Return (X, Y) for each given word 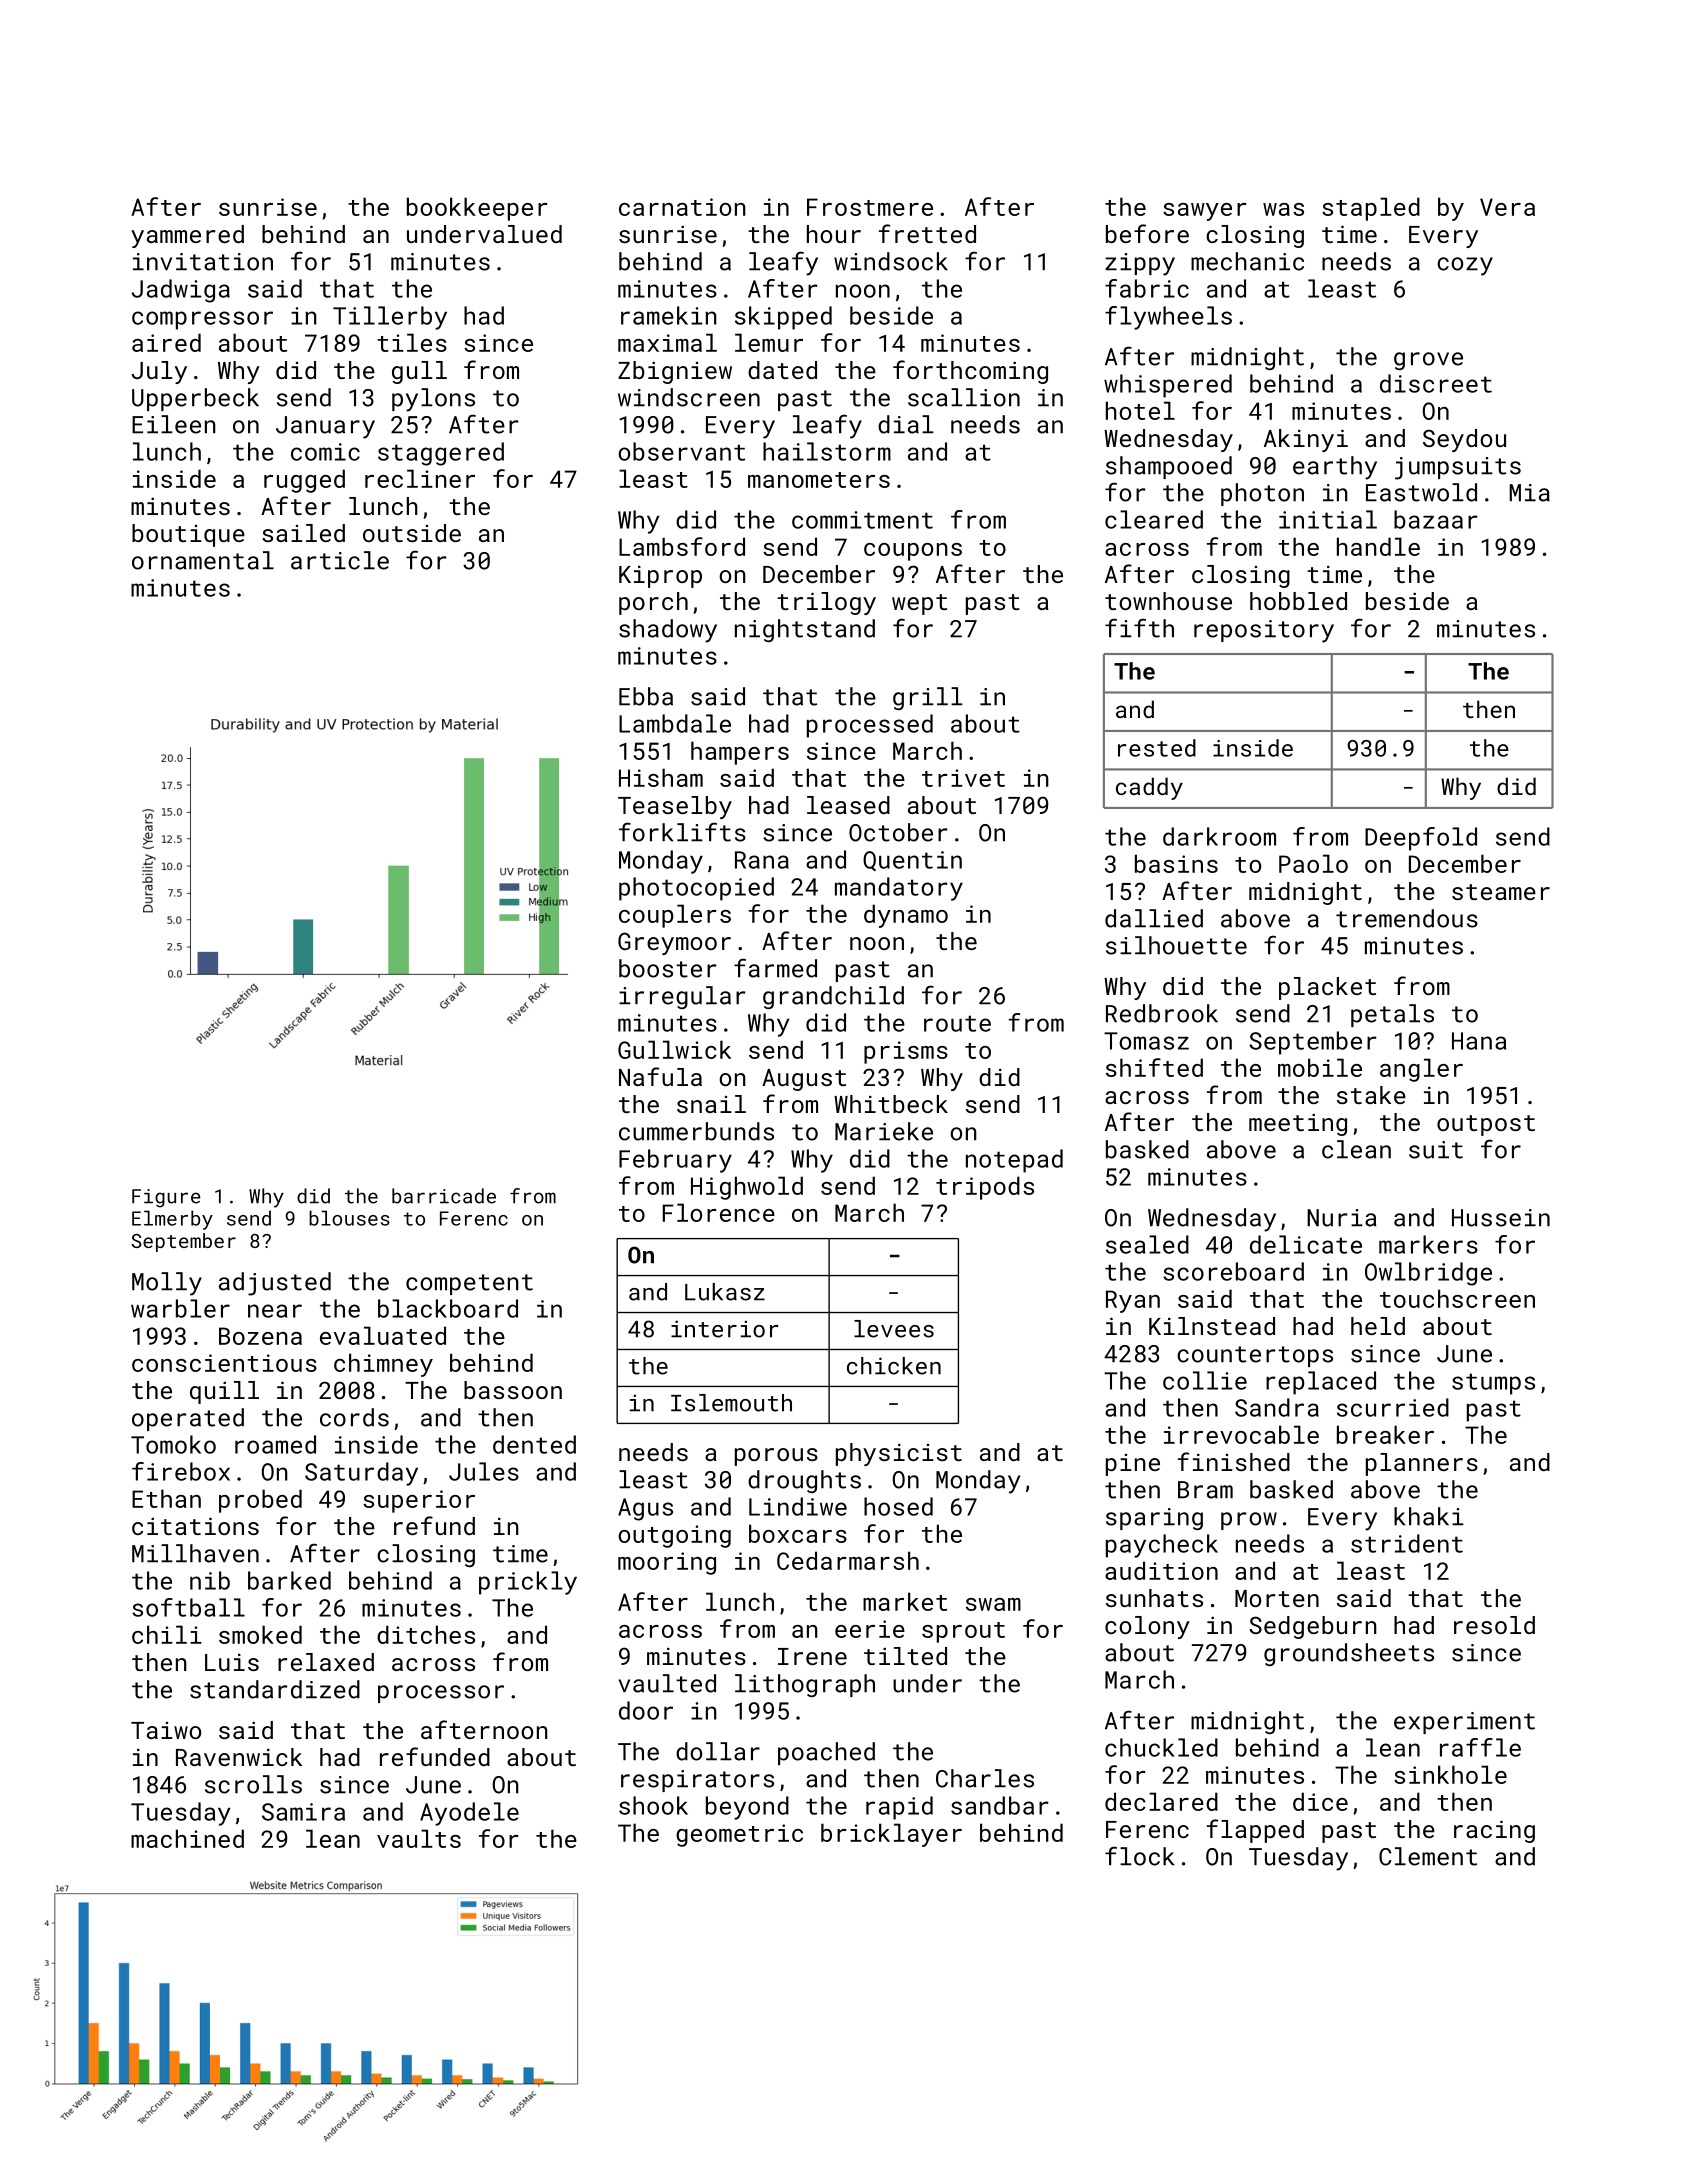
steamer (1501, 892)
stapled (1371, 209)
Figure (166, 1198)
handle (1378, 546)
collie (1205, 1380)
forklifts (682, 832)
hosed (898, 1506)
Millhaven (195, 1553)
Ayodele (469, 1814)
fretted (927, 233)
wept (919, 604)
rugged (304, 481)
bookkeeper (477, 209)
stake (1371, 1095)
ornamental (203, 560)
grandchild (833, 997)
